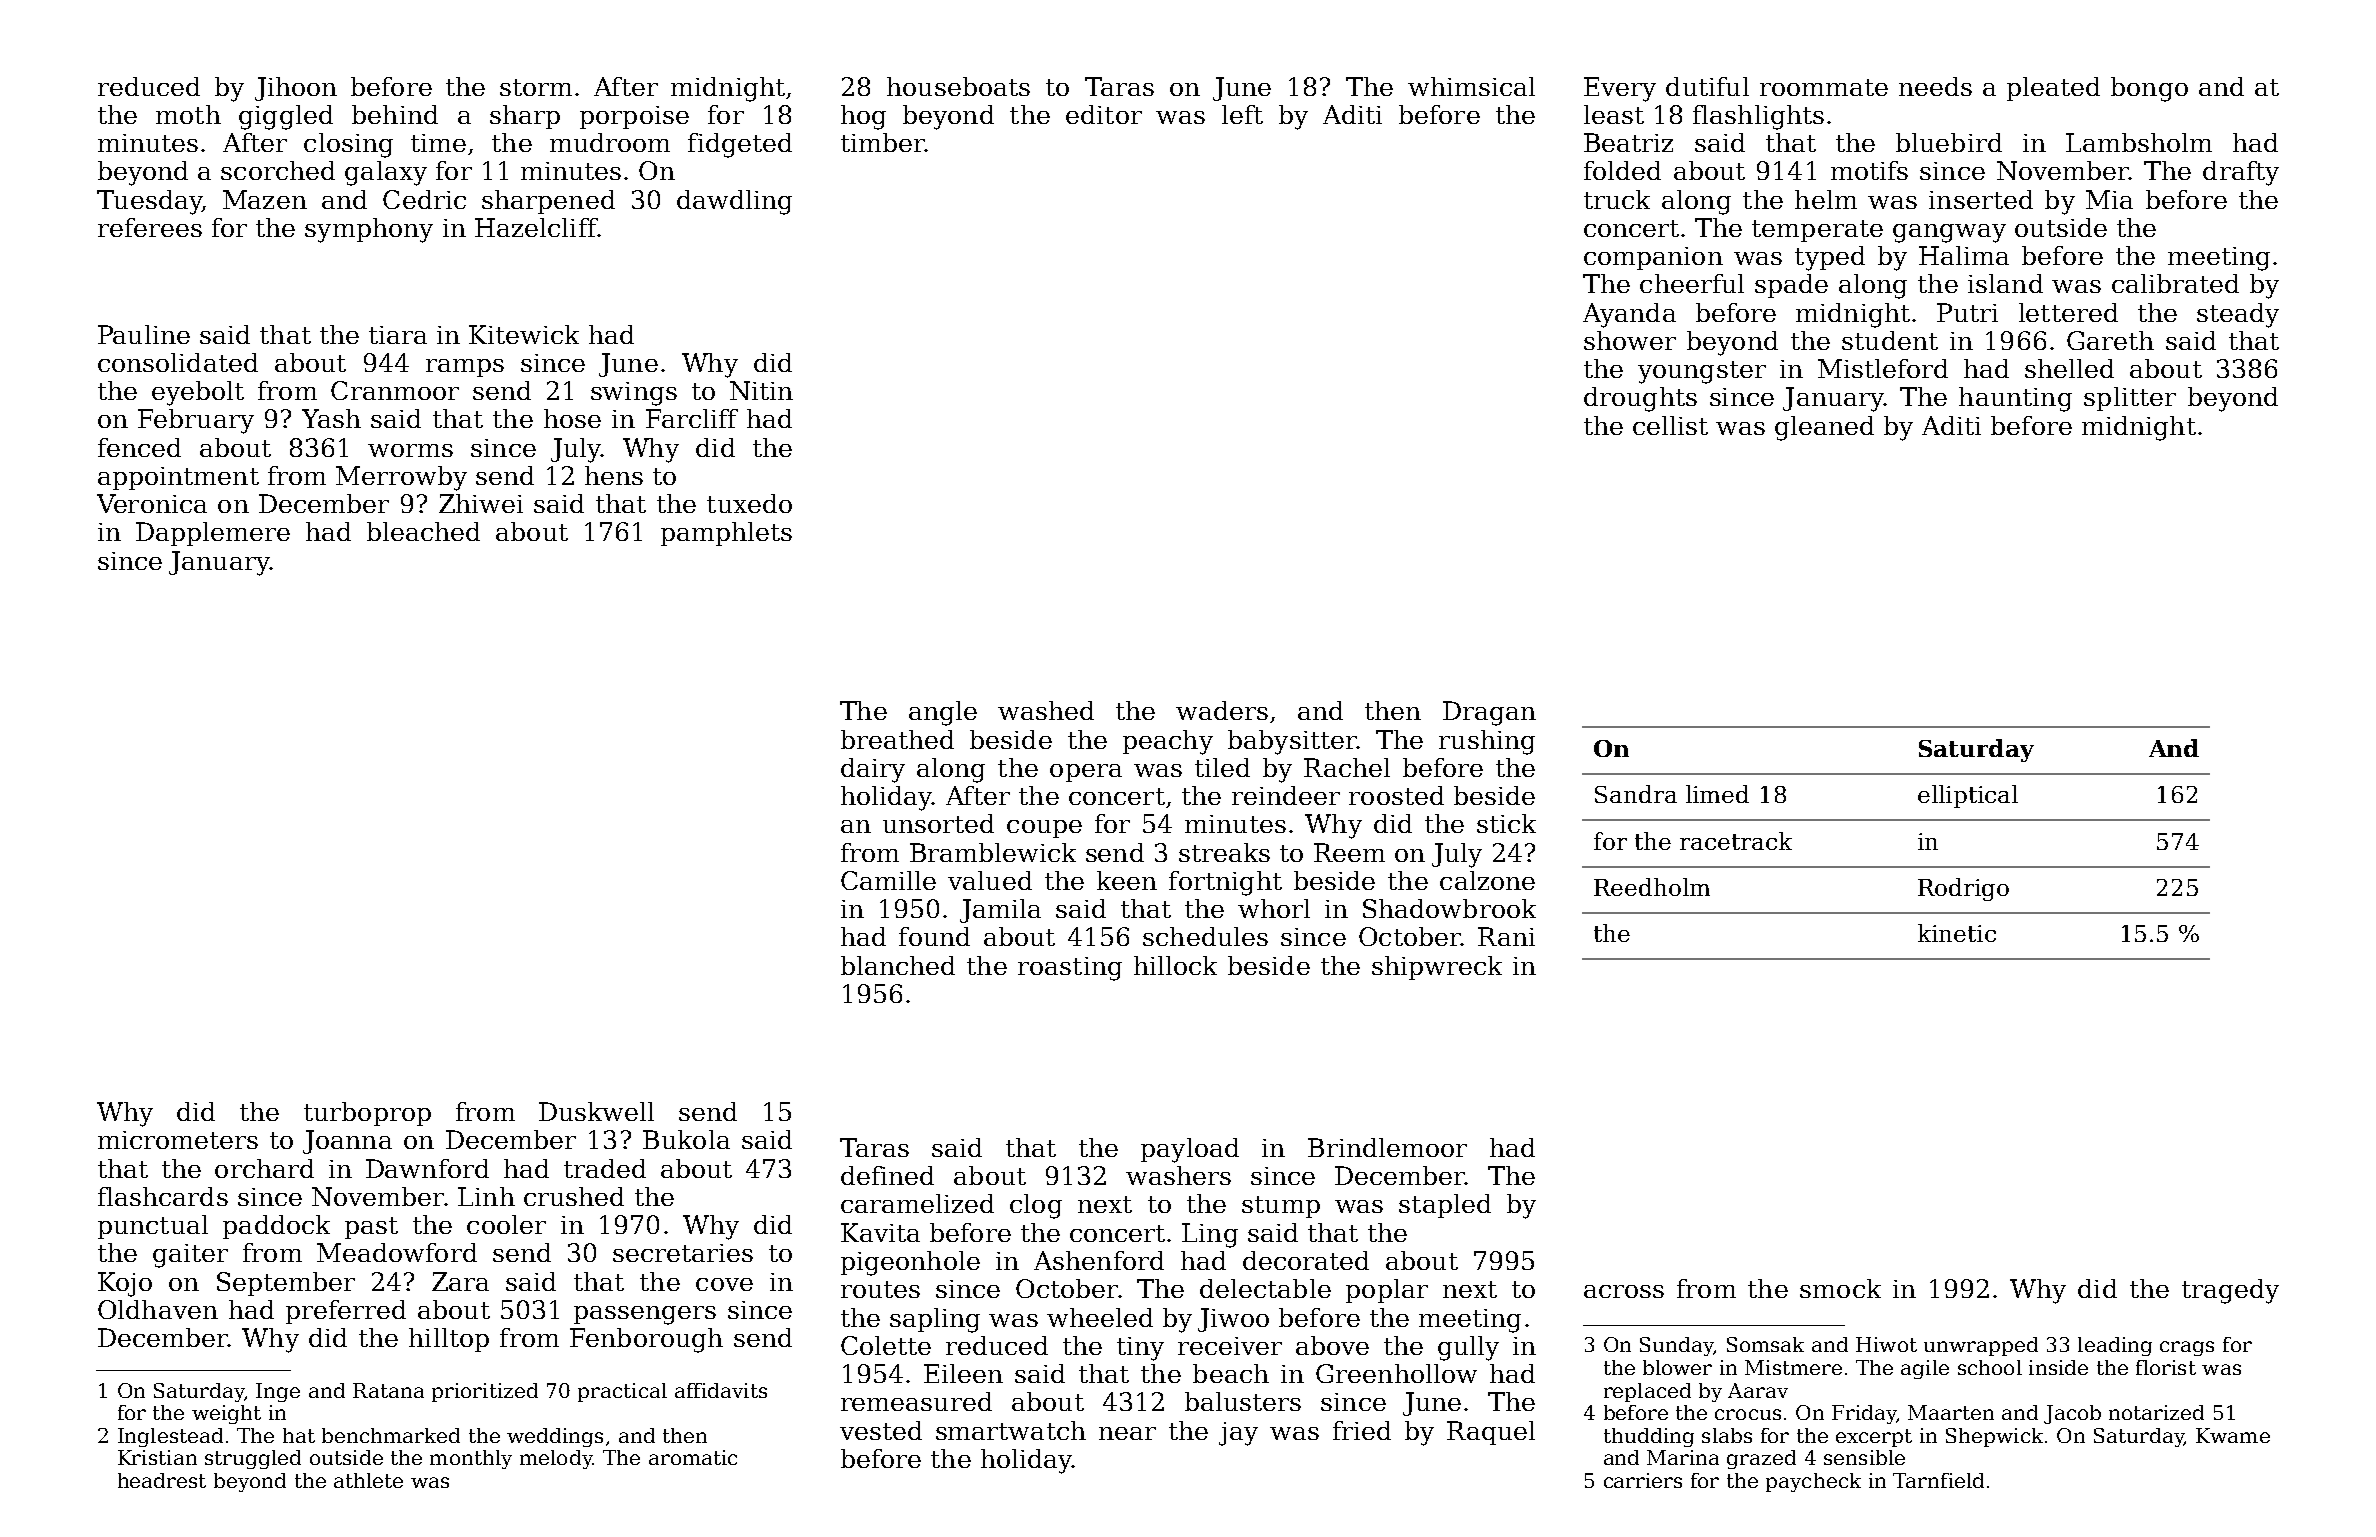 This screenshot has height=1537, width=2376. Describe the element at coordinates (1471, 86) in the screenshot. I see `whimsical` at that location.
